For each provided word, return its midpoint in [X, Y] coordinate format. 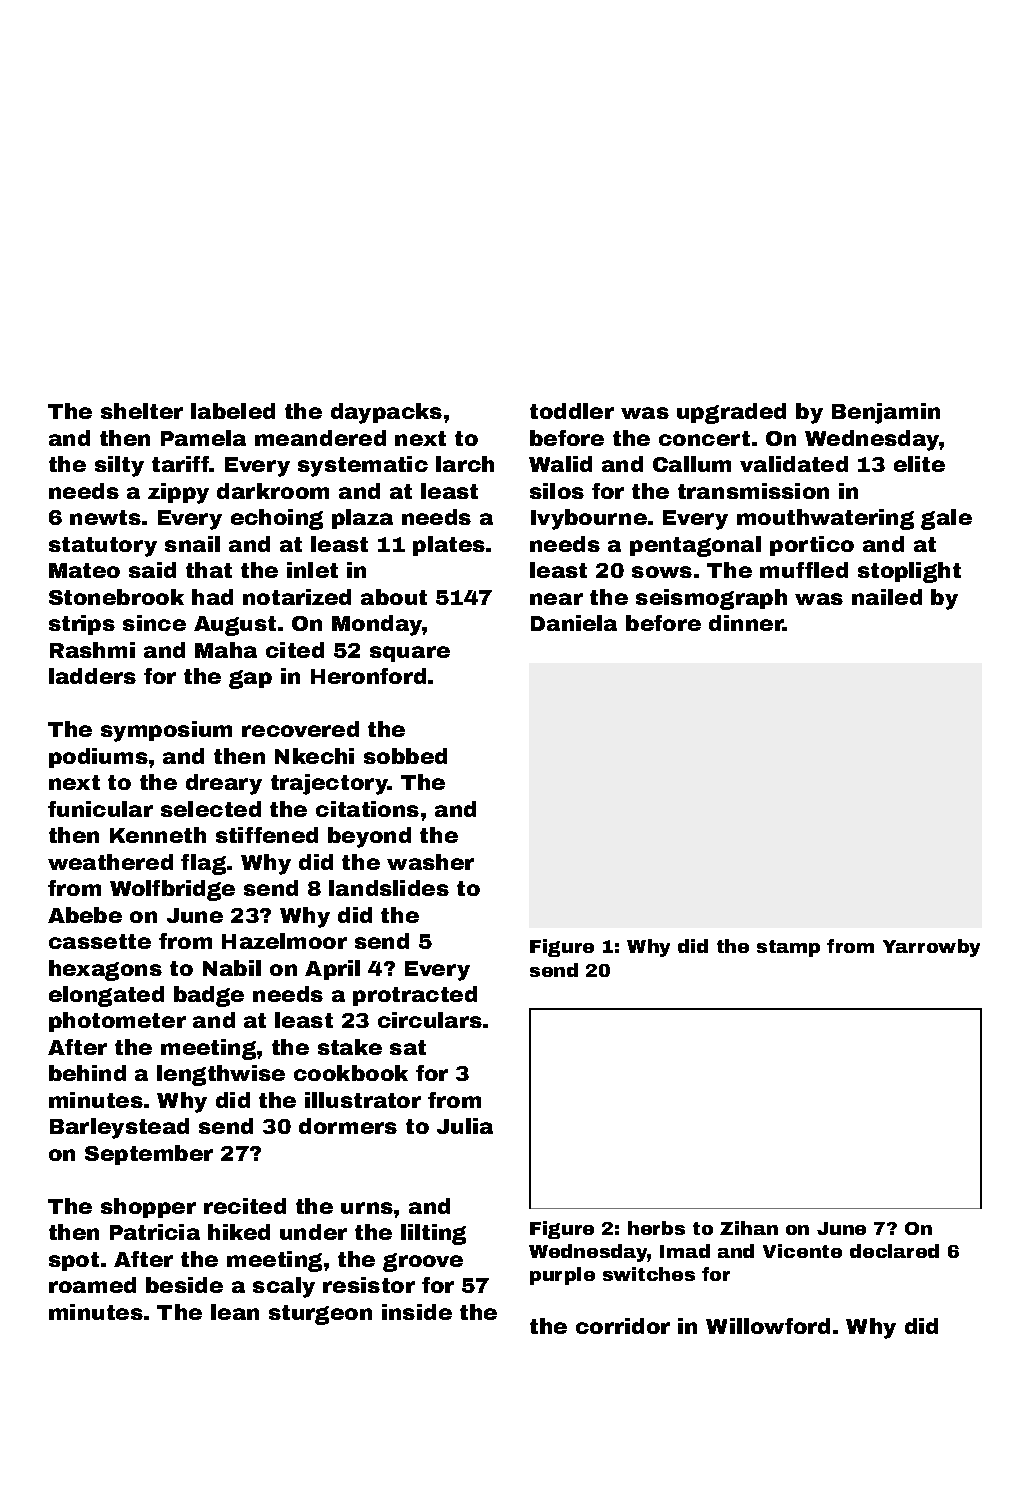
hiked [239, 1232]
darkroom [273, 491]
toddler [572, 411]
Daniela [574, 623]
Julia [465, 1126]
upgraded [731, 413]
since [154, 623]
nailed [887, 597]
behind [87, 1073]
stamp [788, 948]
